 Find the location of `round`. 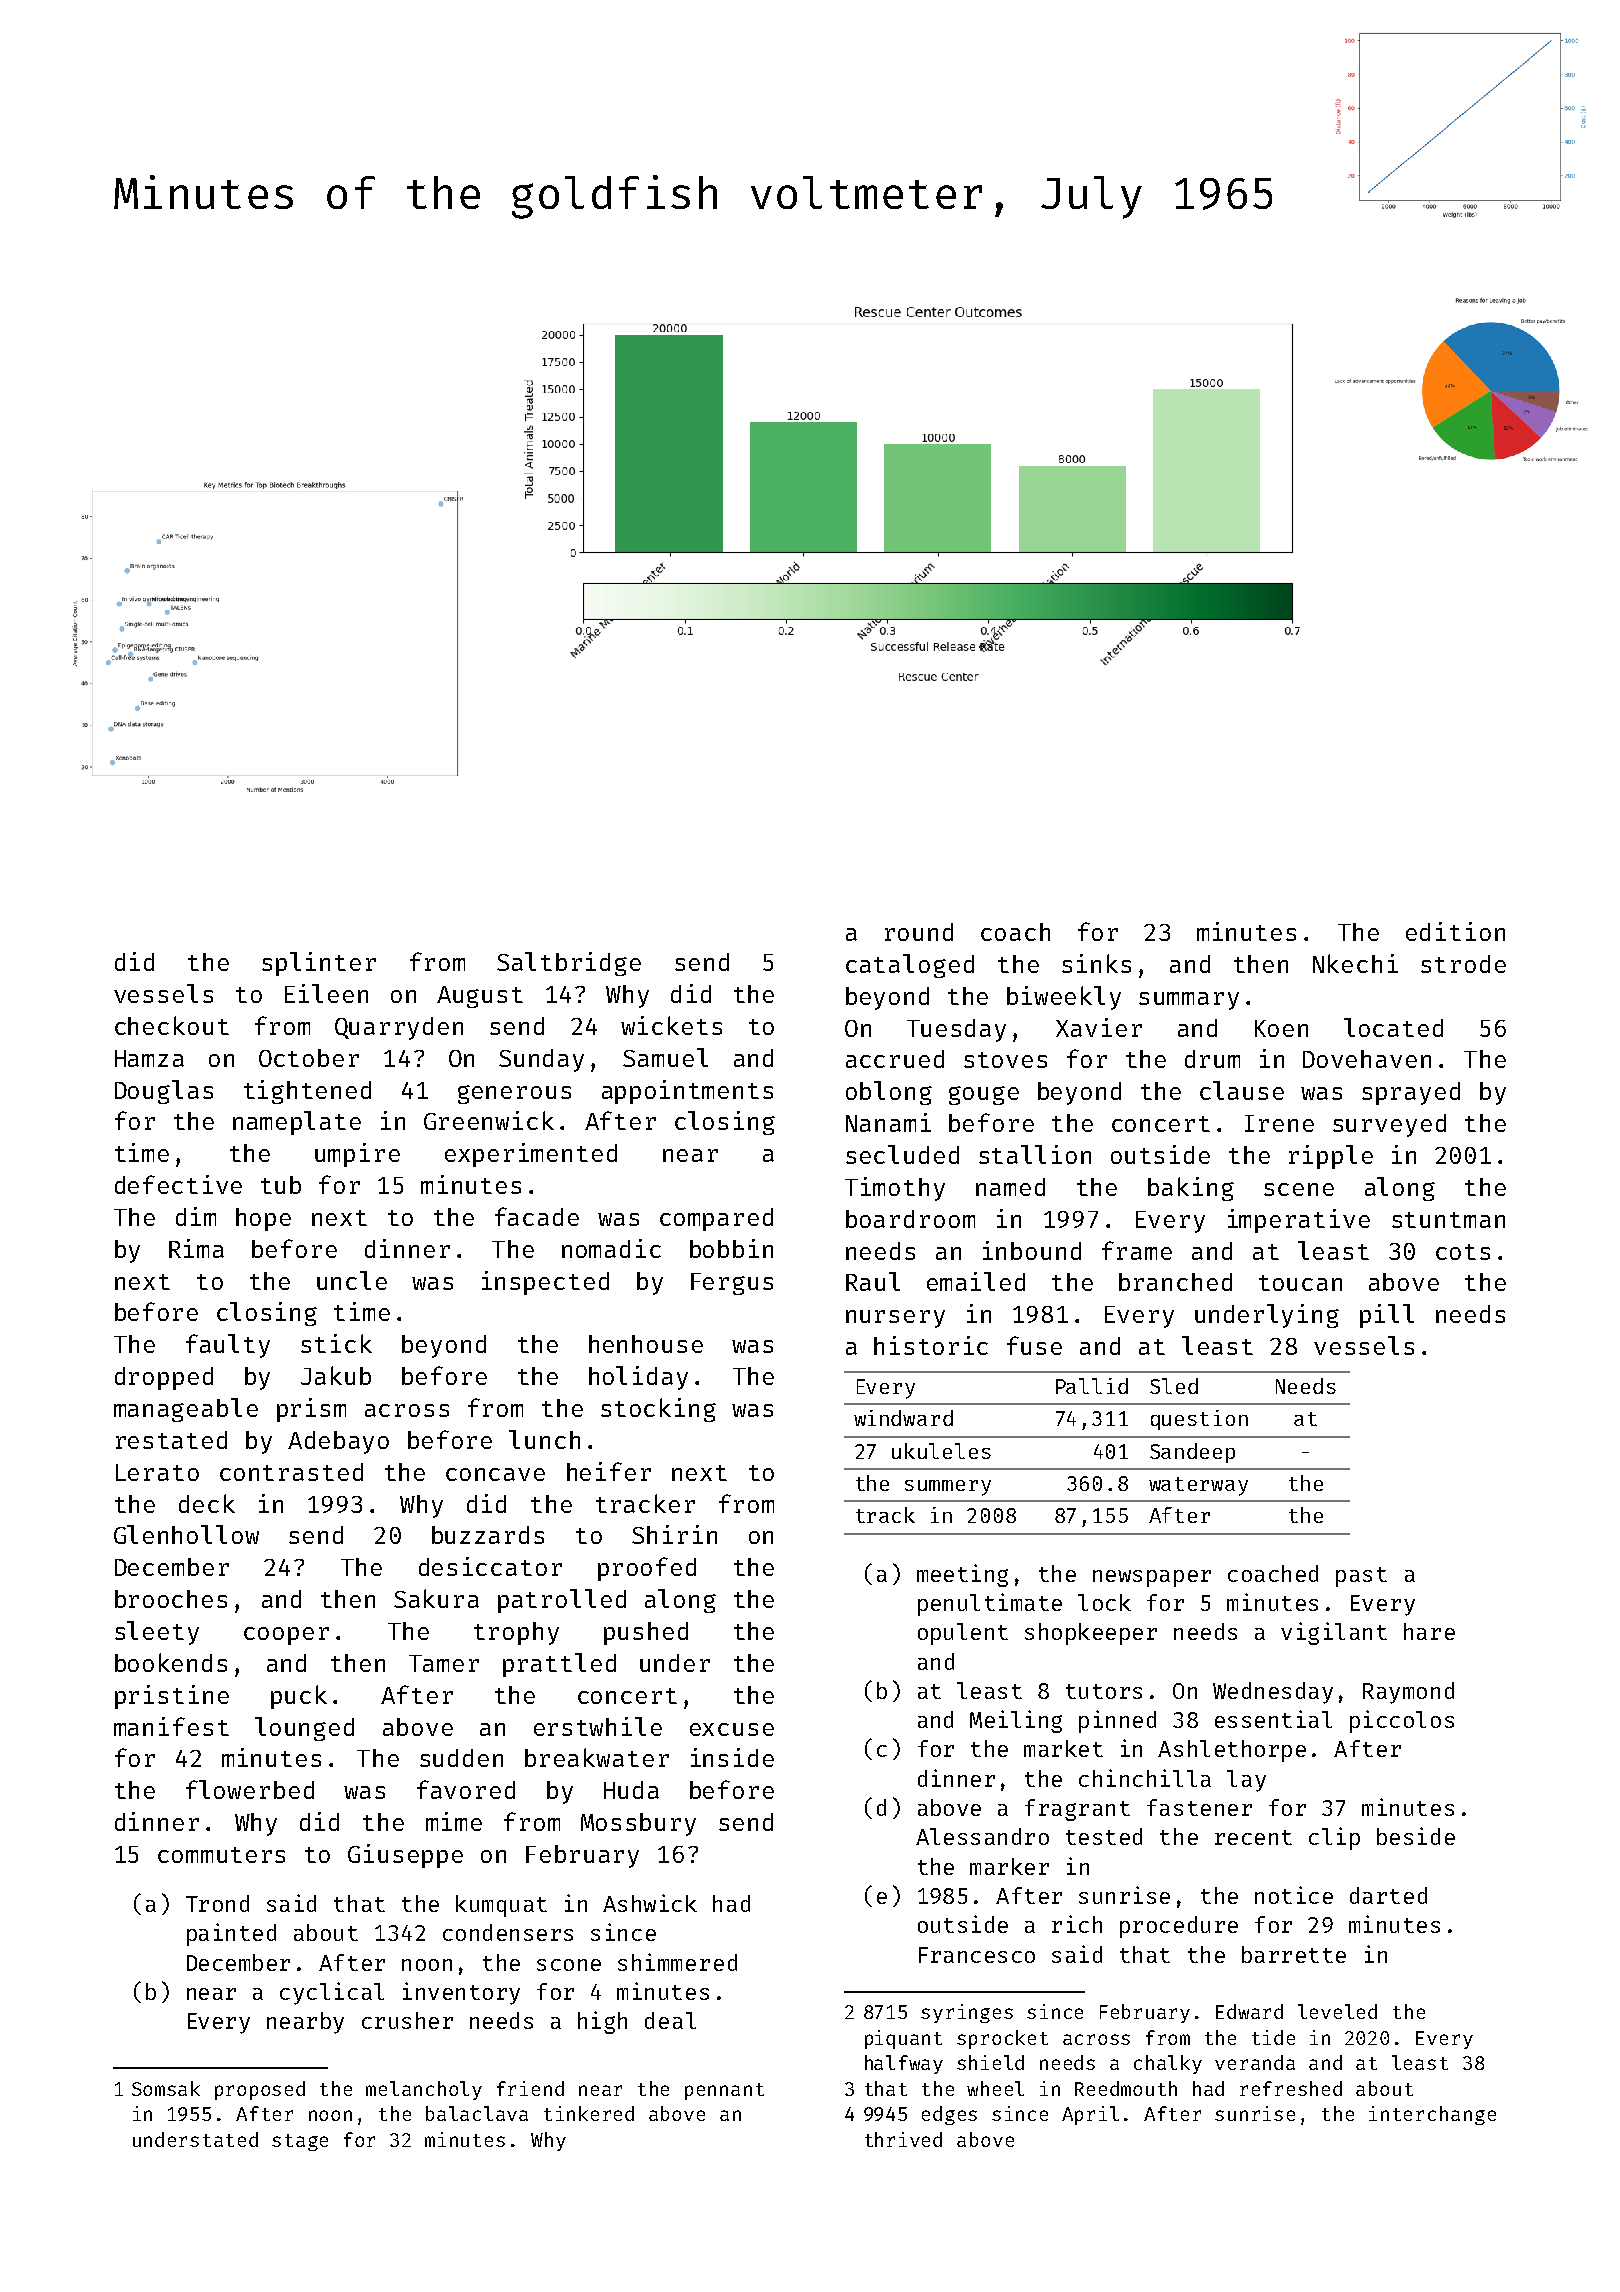

round is located at coordinates (919, 932).
